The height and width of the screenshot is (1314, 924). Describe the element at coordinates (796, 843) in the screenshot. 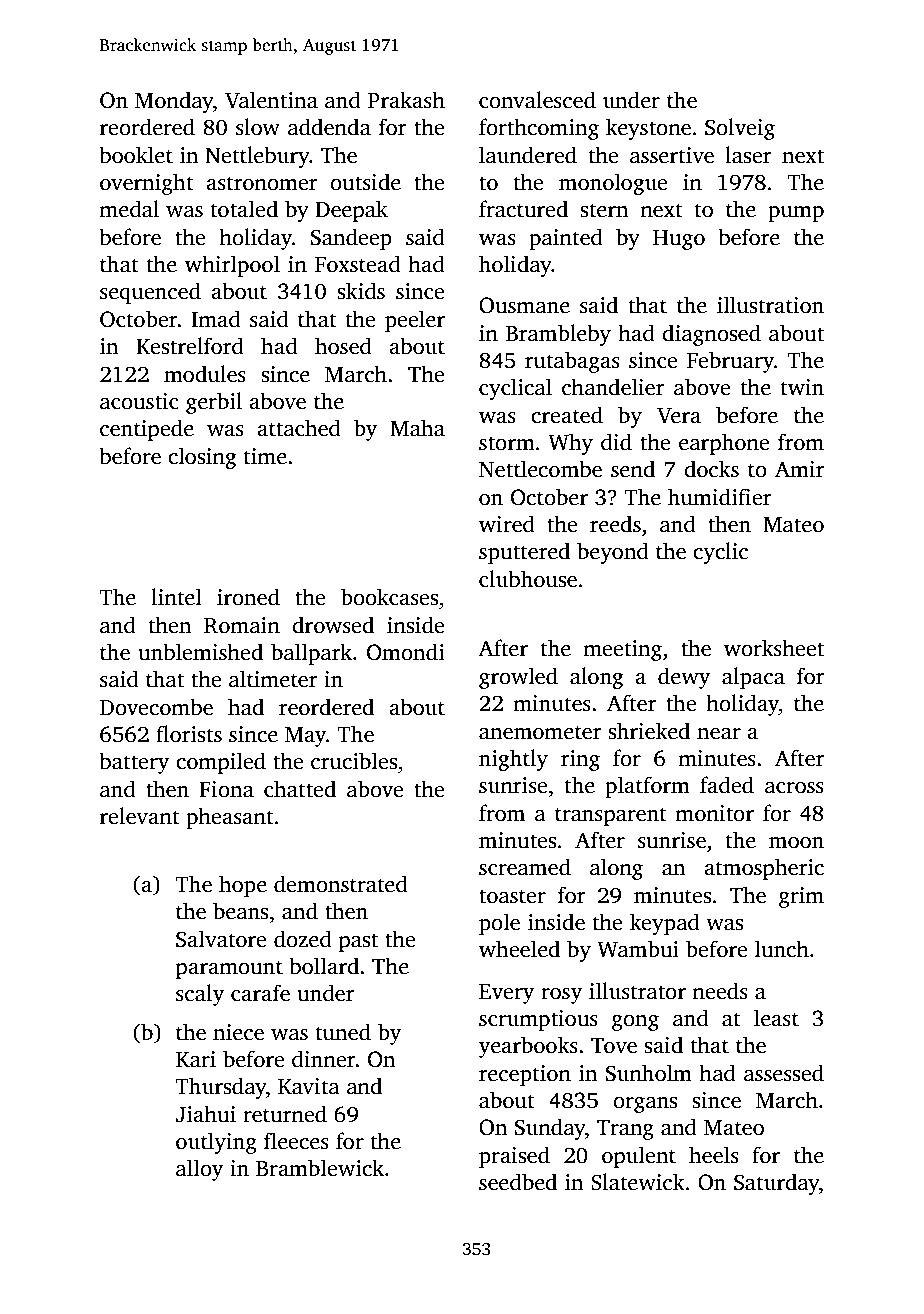

I see `moon` at that location.
